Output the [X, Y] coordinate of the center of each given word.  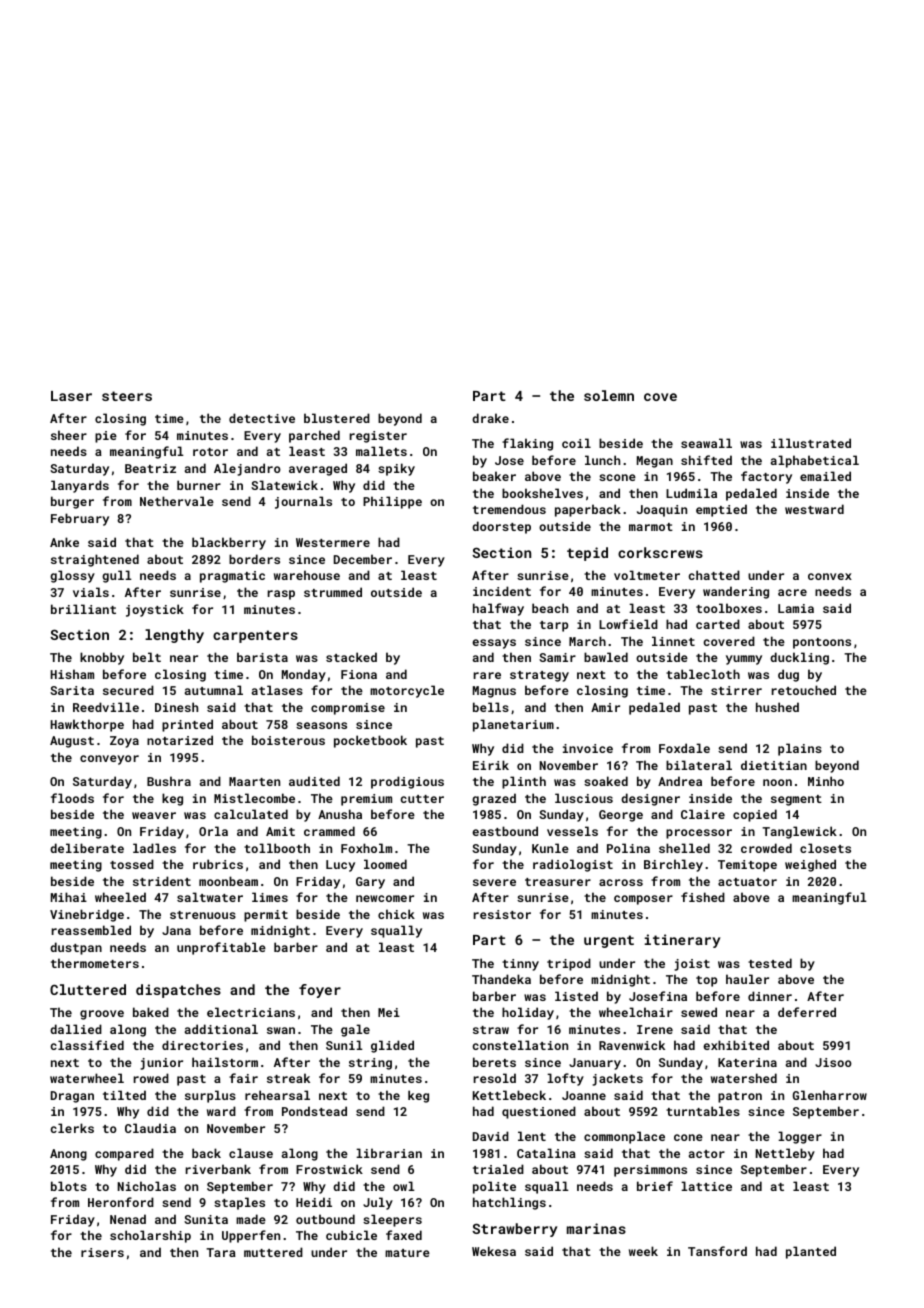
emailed [825, 476]
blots [69, 1186]
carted [718, 624]
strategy [539, 676]
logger [800, 1137]
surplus [210, 1096]
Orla [213, 831]
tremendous [509, 509]
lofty [565, 1079]
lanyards [80, 486]
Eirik [491, 765]
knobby [102, 658]
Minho [826, 781]
